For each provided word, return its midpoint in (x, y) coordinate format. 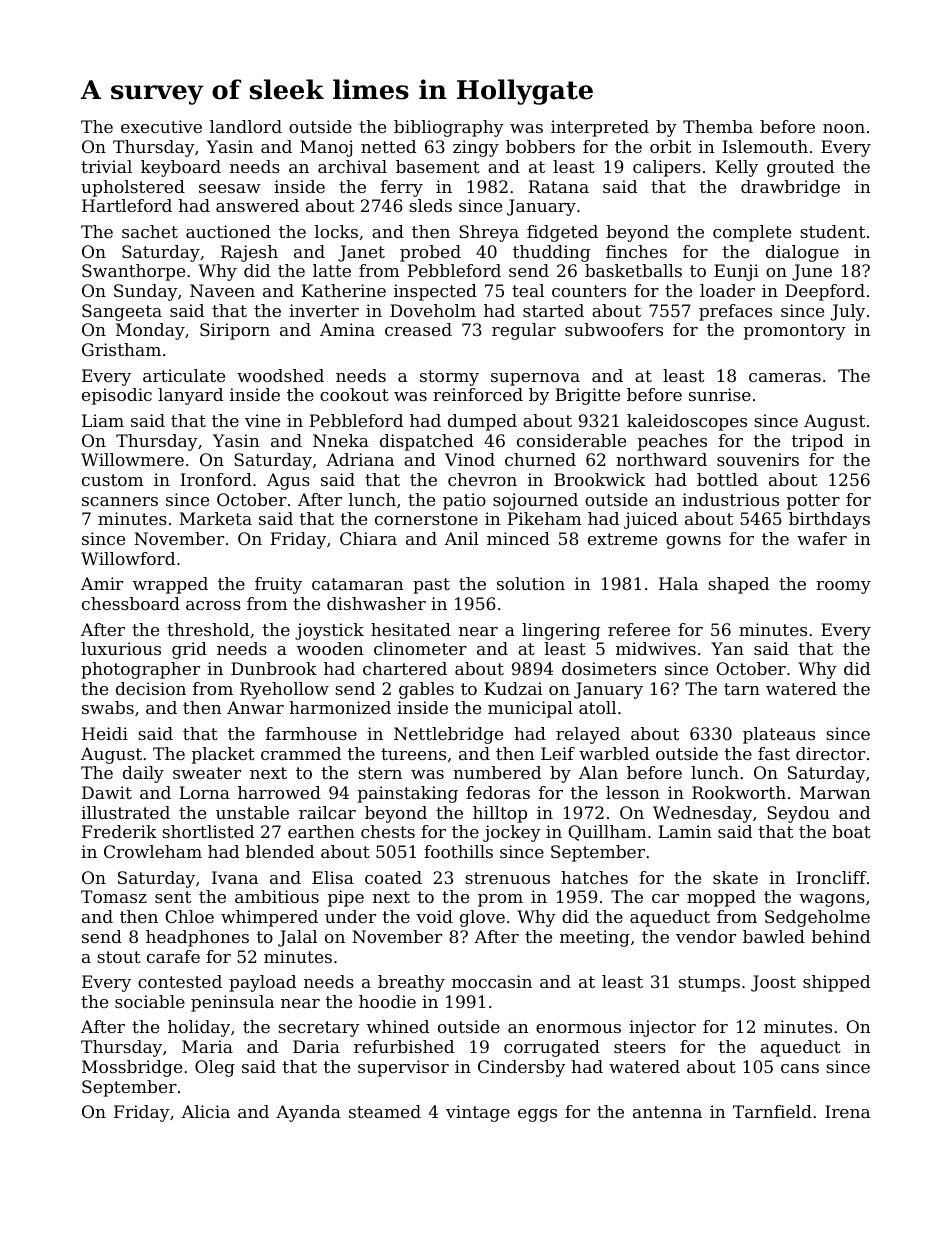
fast (774, 753)
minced (518, 538)
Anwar (255, 707)
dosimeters (609, 668)
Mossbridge (132, 1068)
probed (430, 253)
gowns (693, 542)
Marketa (215, 518)
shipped (836, 983)
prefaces (735, 312)
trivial (106, 166)
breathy (411, 983)
